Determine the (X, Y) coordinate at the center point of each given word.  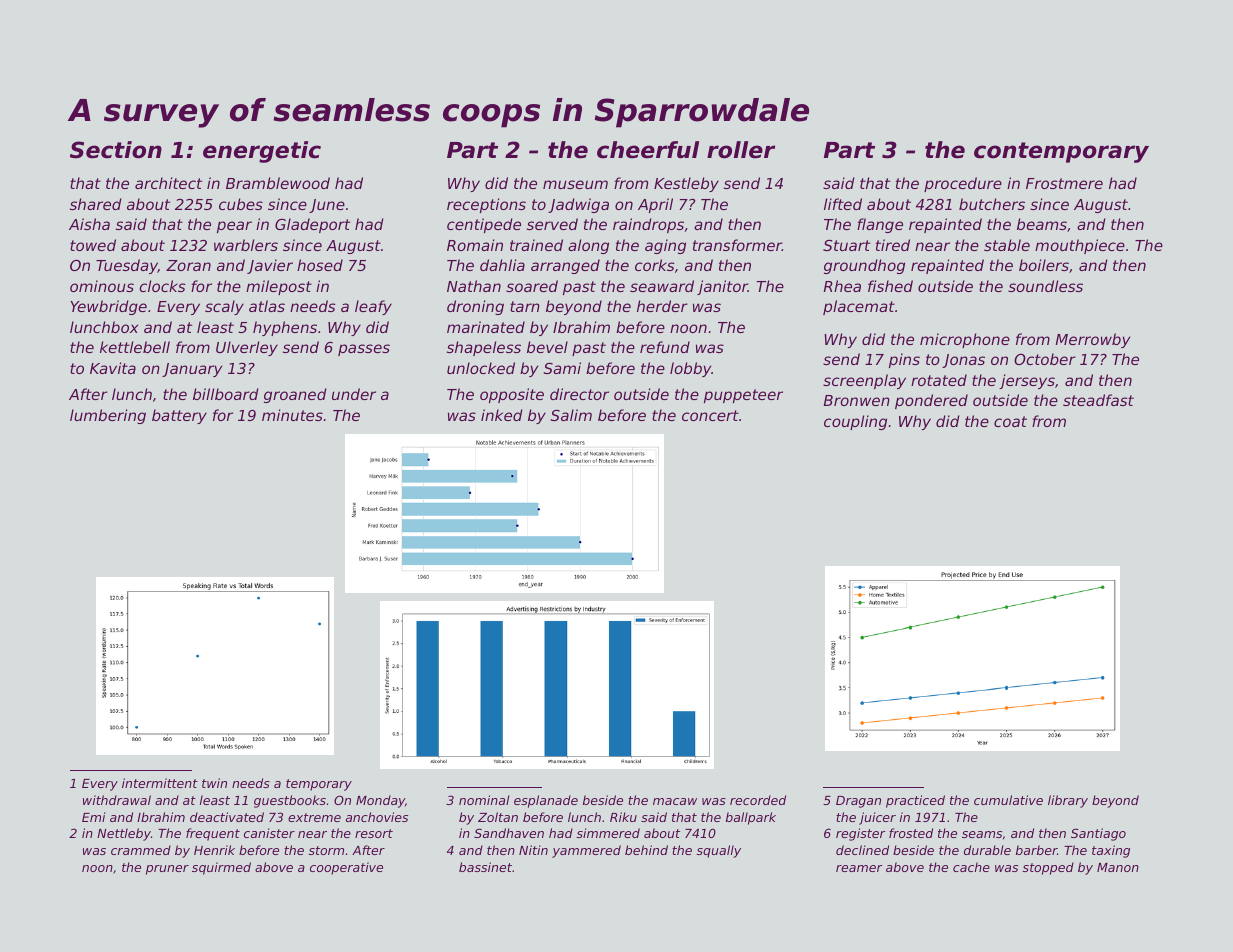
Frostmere (1064, 183)
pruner (167, 870)
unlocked (481, 368)
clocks (162, 286)
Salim (571, 415)
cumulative (1008, 800)
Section (116, 150)
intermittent (160, 783)
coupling (855, 422)
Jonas (963, 361)
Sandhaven (509, 833)
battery (179, 416)
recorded (758, 800)
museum (575, 184)
